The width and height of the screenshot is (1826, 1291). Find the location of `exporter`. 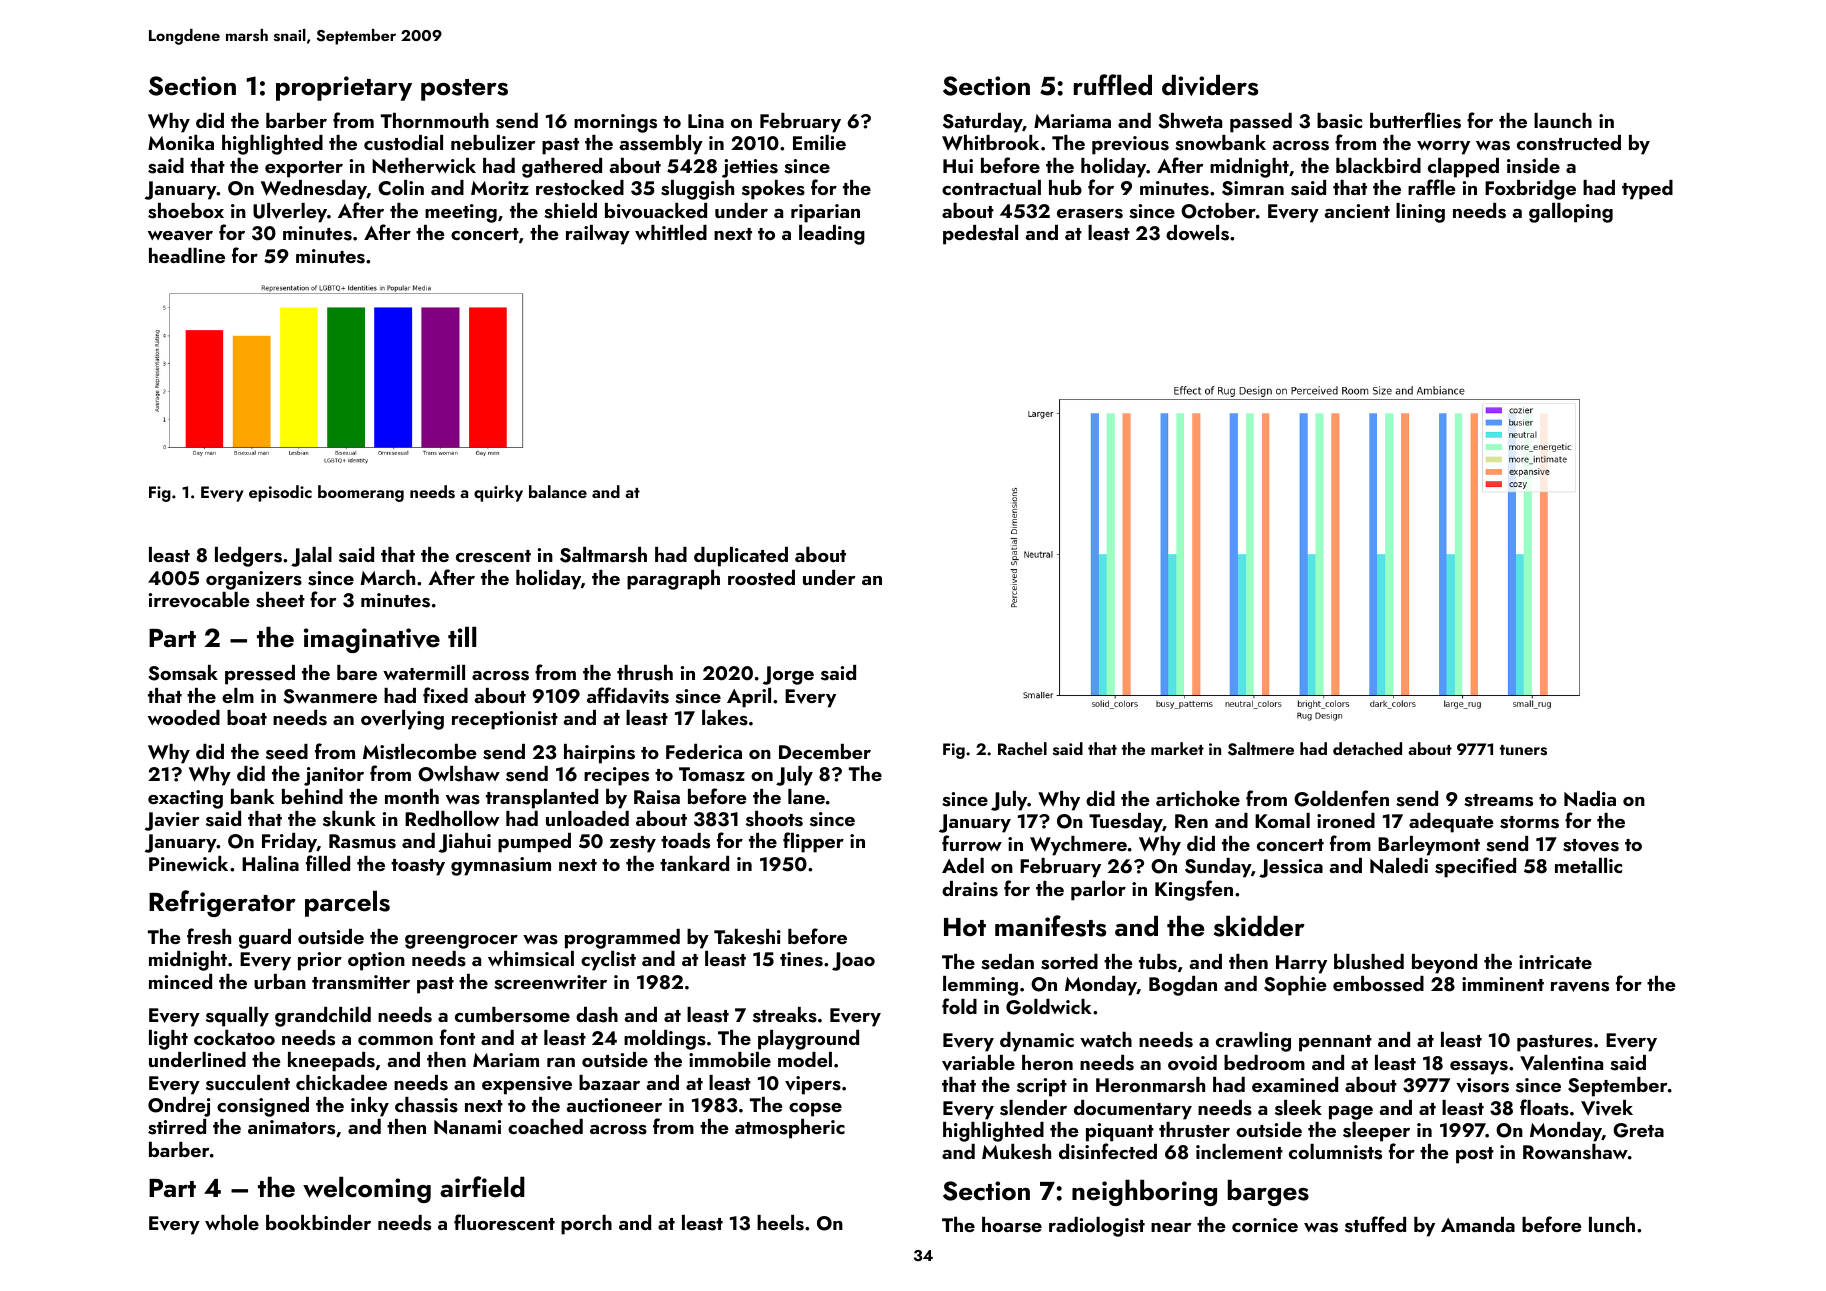

exporter is located at coordinates (304, 169).
